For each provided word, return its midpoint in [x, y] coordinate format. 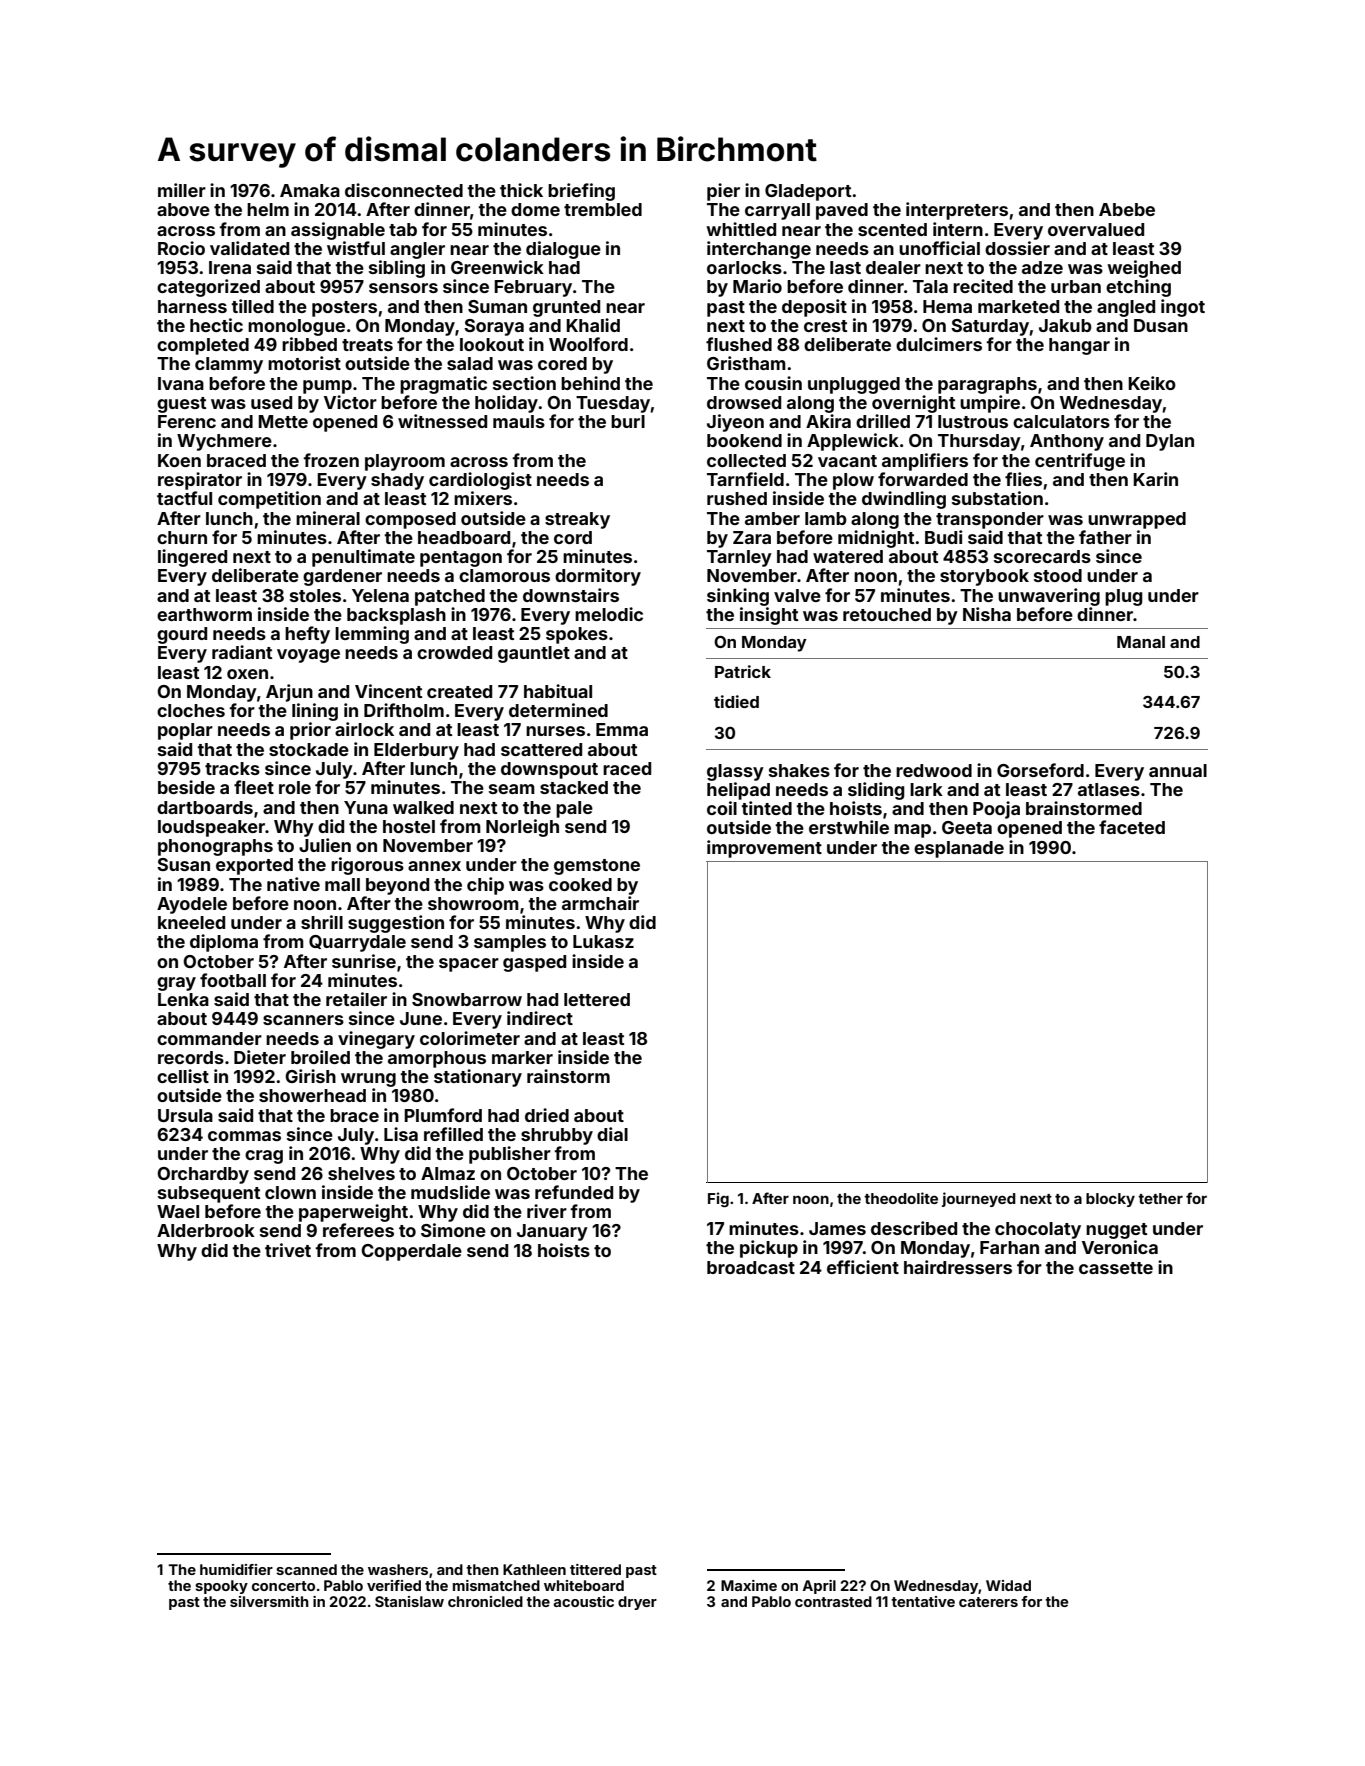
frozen [331, 460]
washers [398, 1569]
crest [825, 326]
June [421, 1018]
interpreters [957, 211]
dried [547, 1115]
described [914, 1228]
